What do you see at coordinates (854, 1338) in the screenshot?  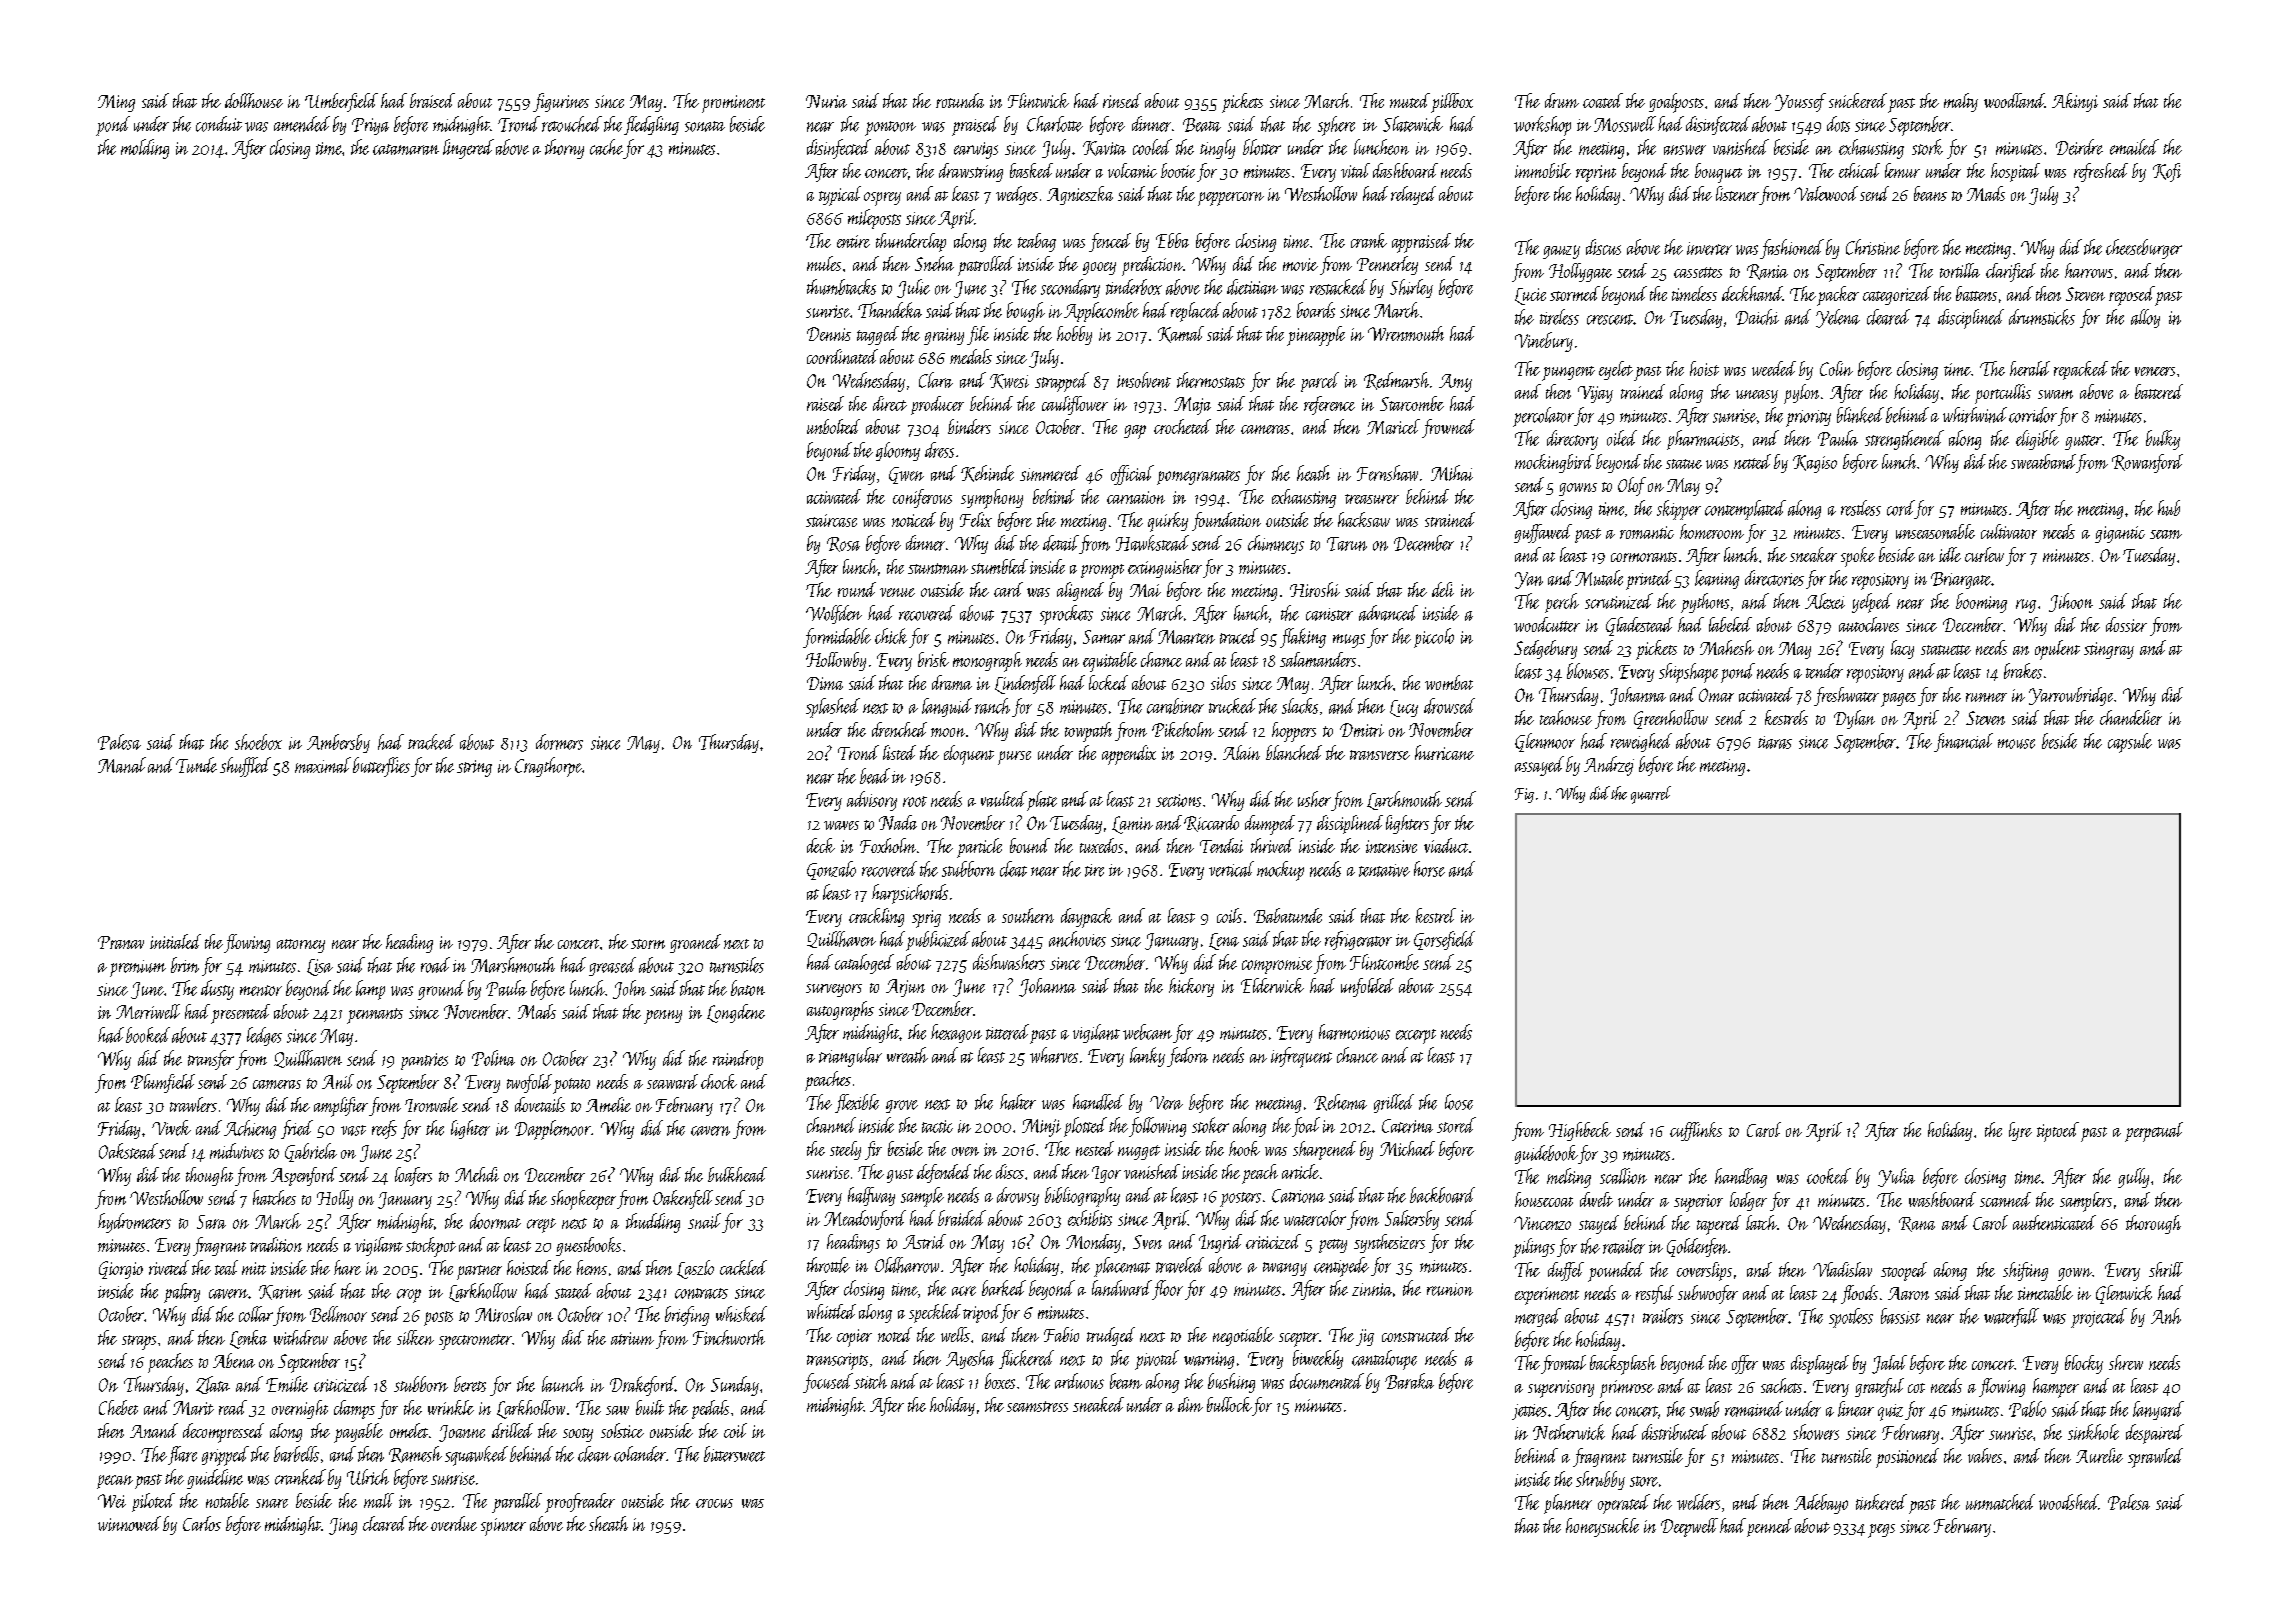 I see `copier` at bounding box center [854, 1338].
